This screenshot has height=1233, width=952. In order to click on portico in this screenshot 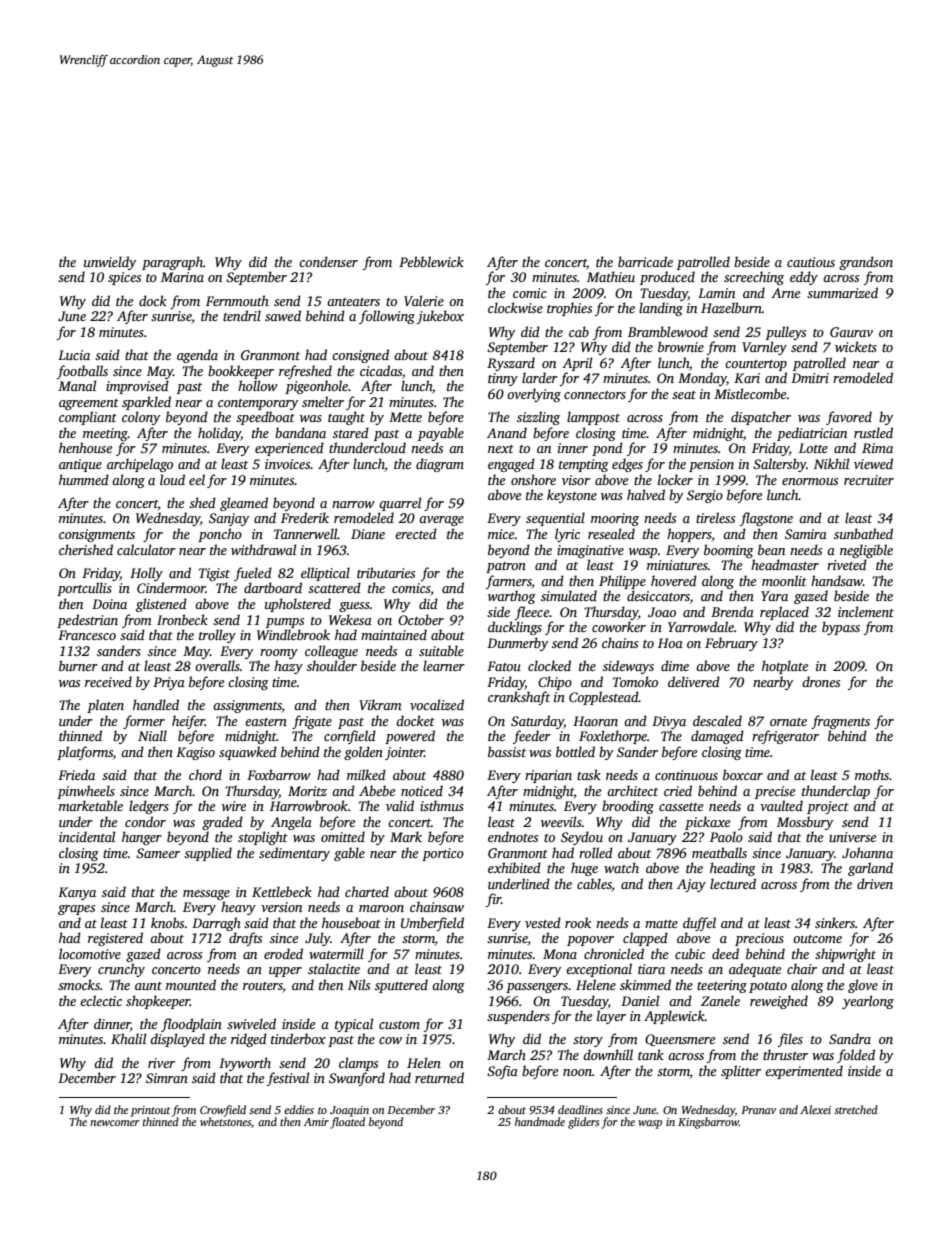, I will do `click(443, 854)`.
